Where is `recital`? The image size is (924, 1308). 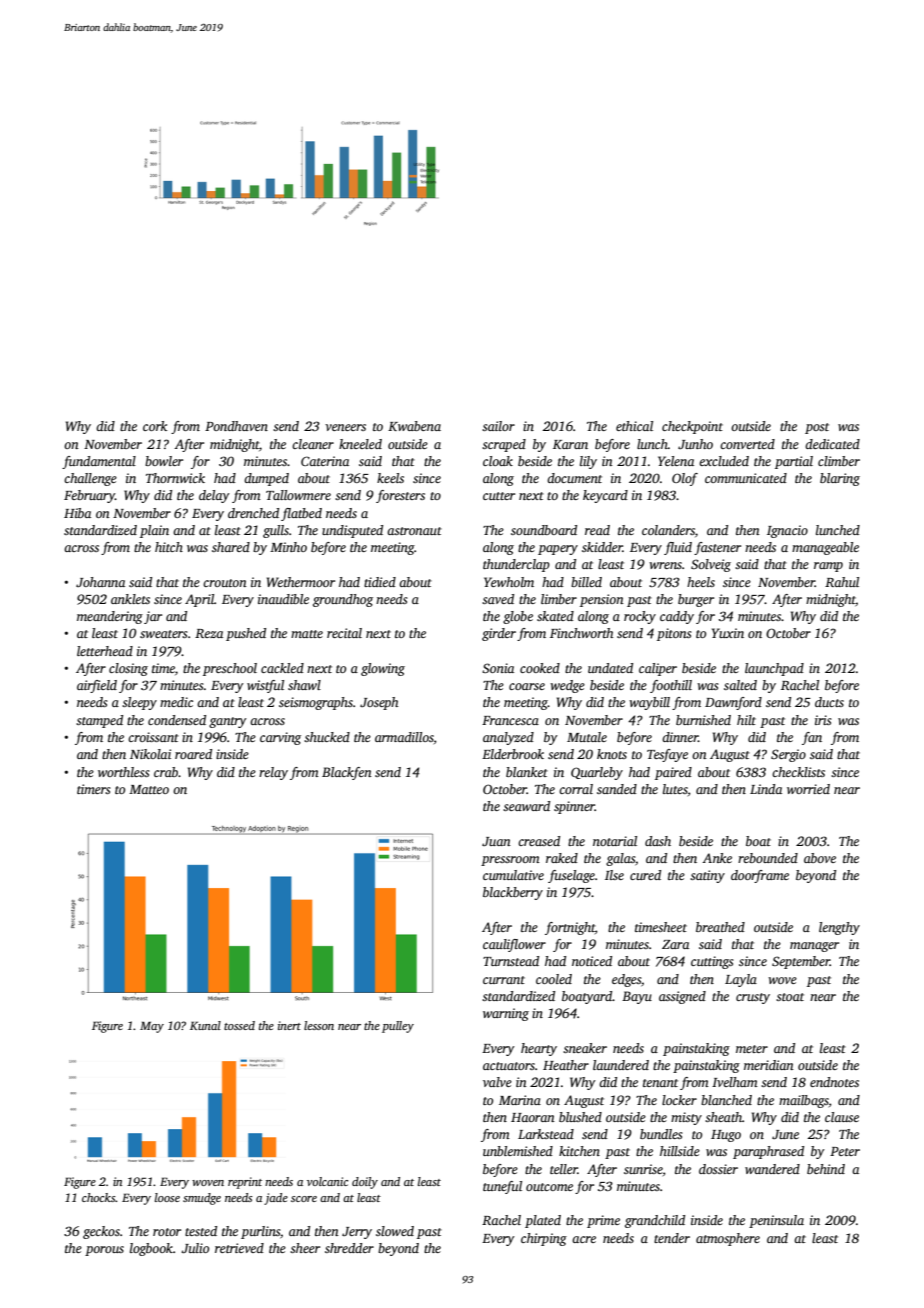 recital is located at coordinates (344, 633).
